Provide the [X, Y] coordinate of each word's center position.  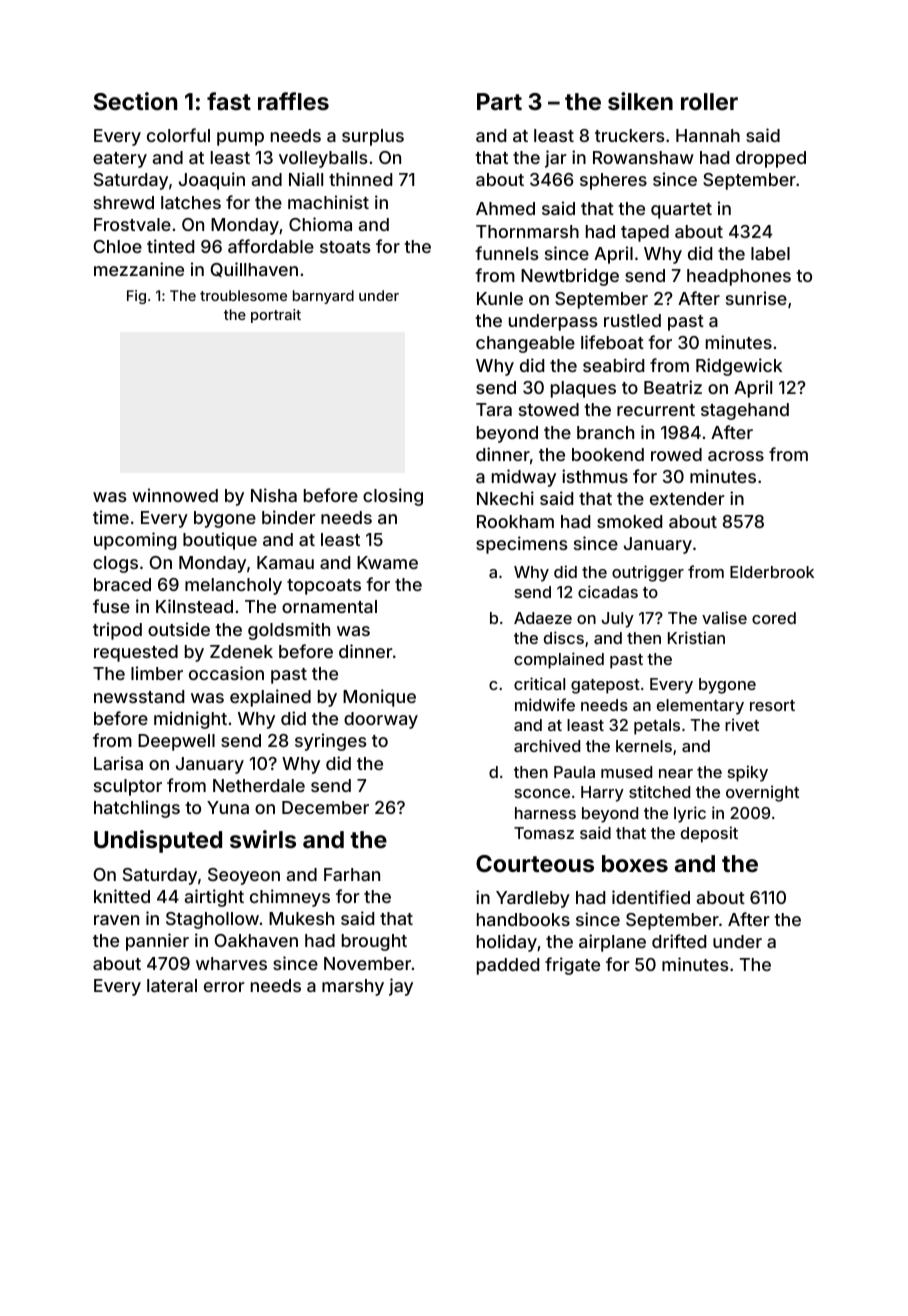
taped [645, 233]
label [770, 253]
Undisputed [158, 841]
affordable [271, 246]
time [111, 517]
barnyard [323, 297]
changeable [525, 344]
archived [547, 745]
